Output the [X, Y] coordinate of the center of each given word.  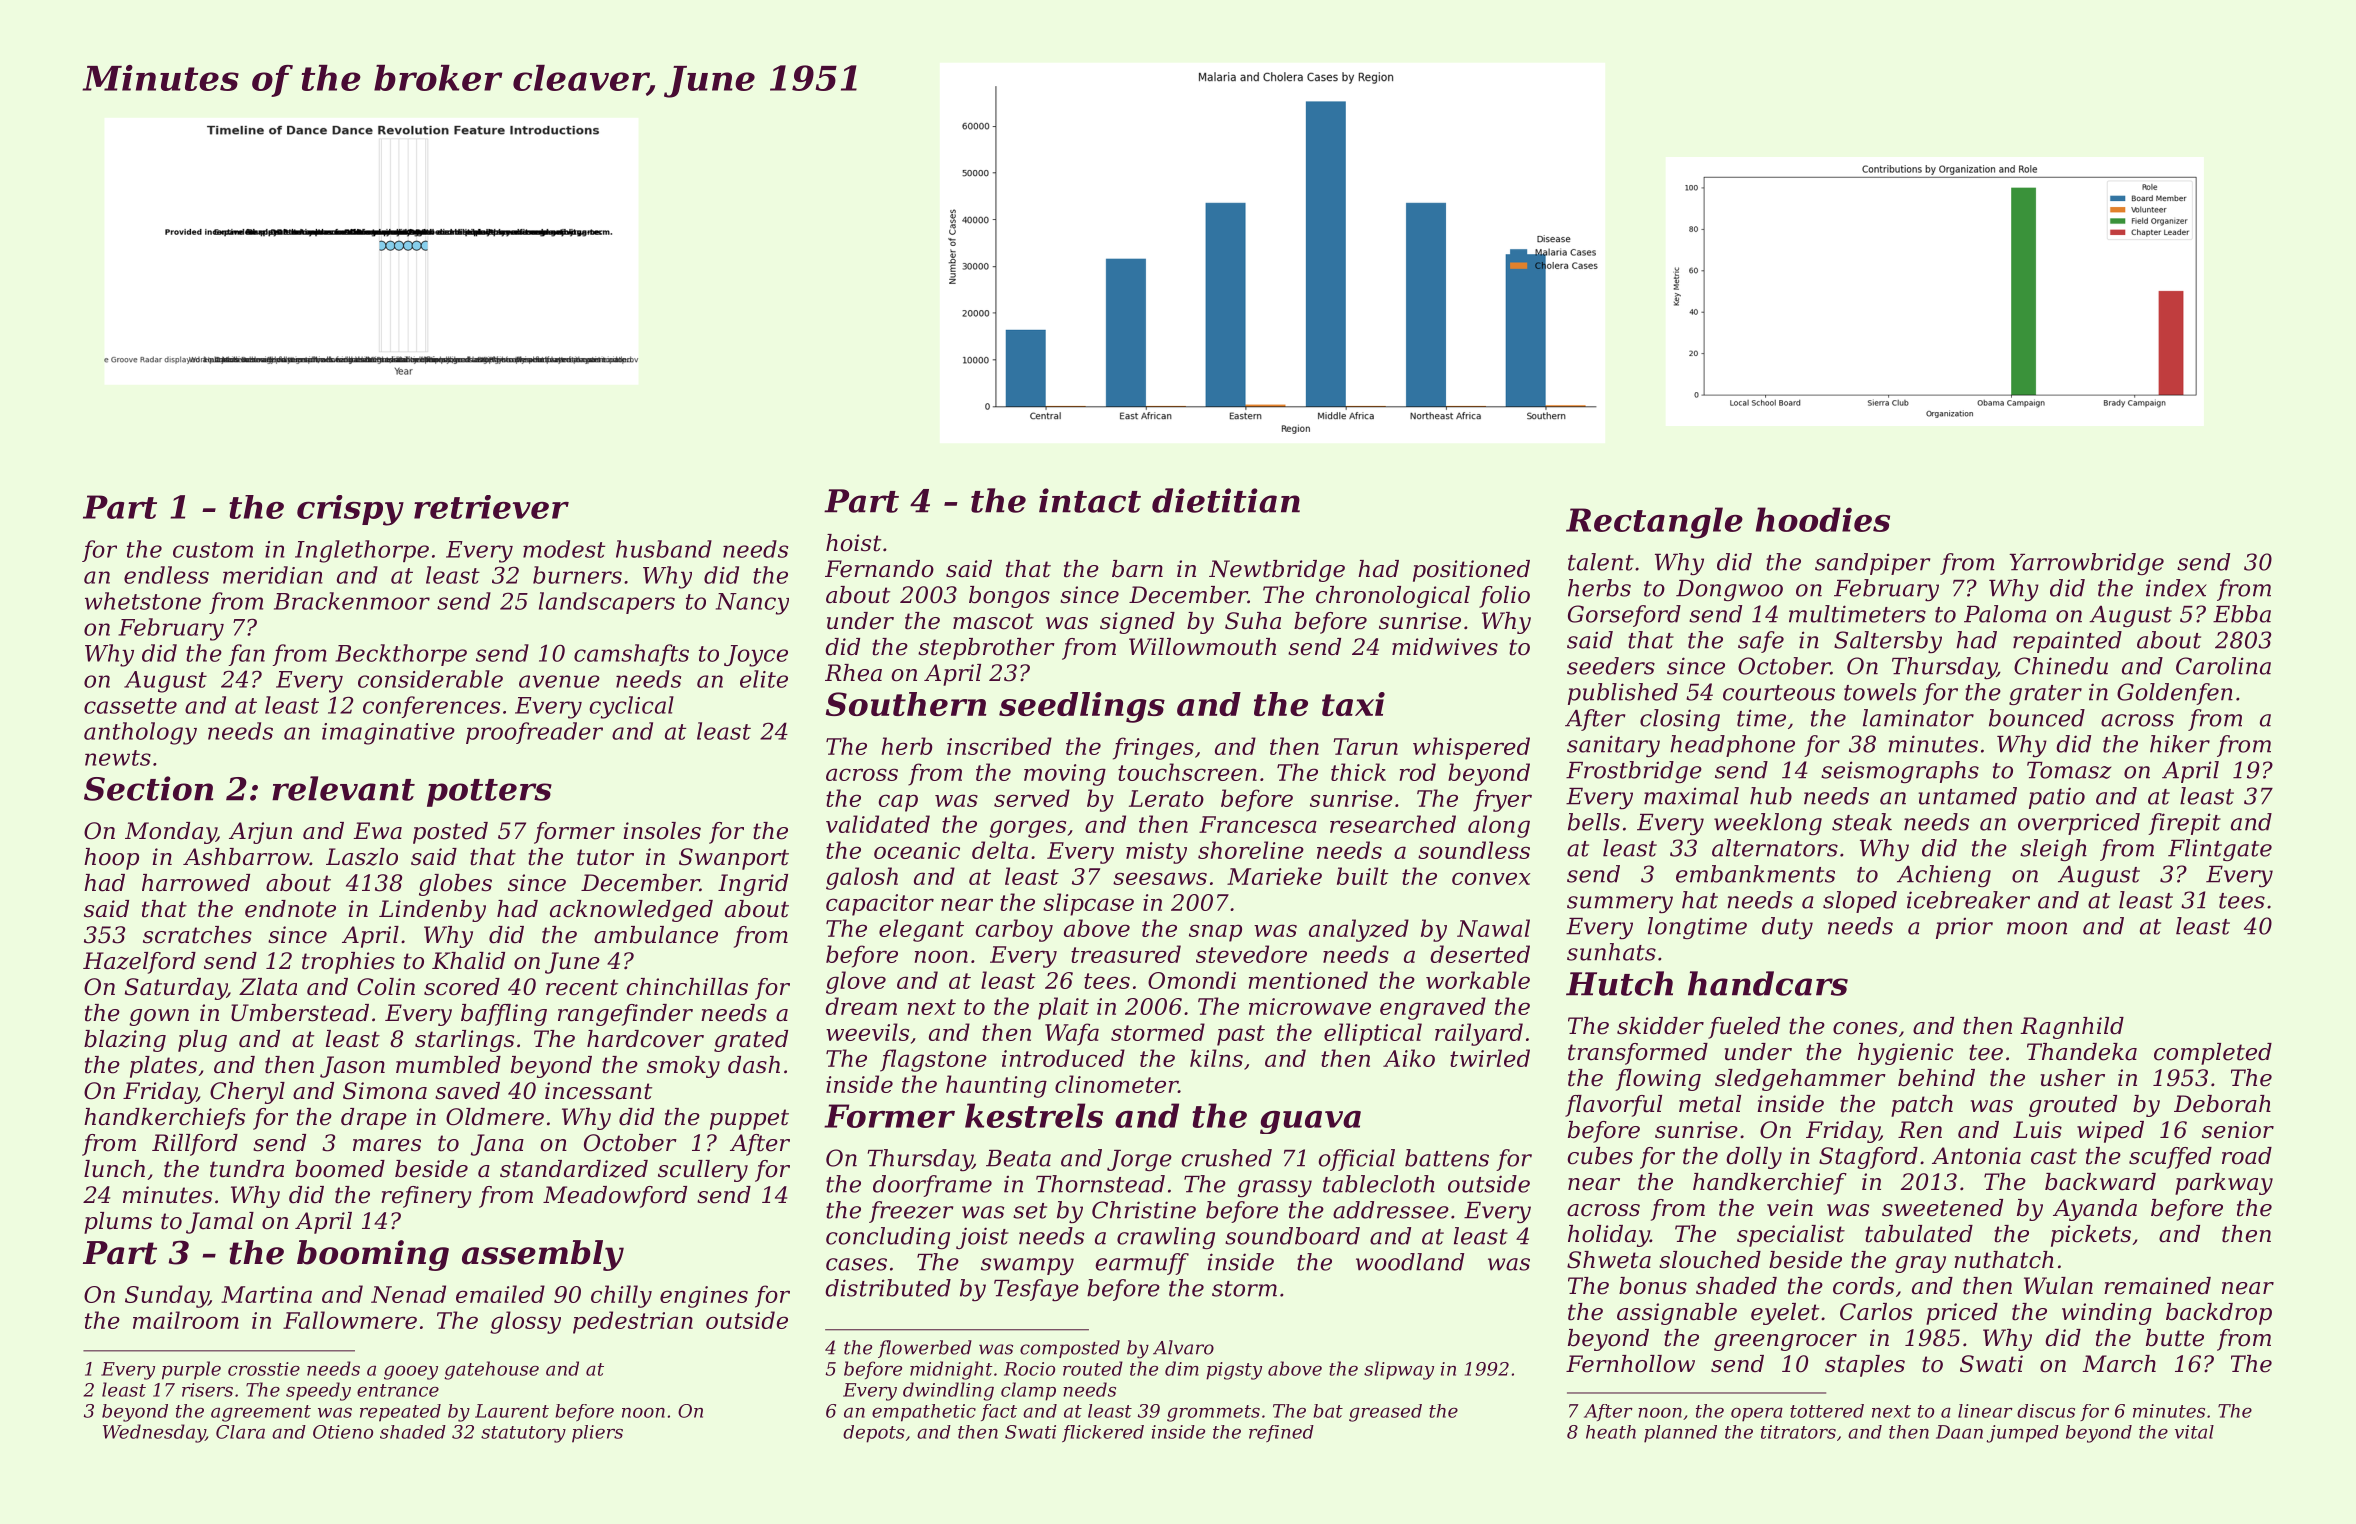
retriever [491, 507]
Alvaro [1183, 1347]
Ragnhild [2072, 1028]
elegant [921, 930]
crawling [1166, 1238]
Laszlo [362, 857]
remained [2157, 1286]
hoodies [1823, 519]
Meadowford [615, 1197]
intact [1090, 500]
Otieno [343, 1432]
